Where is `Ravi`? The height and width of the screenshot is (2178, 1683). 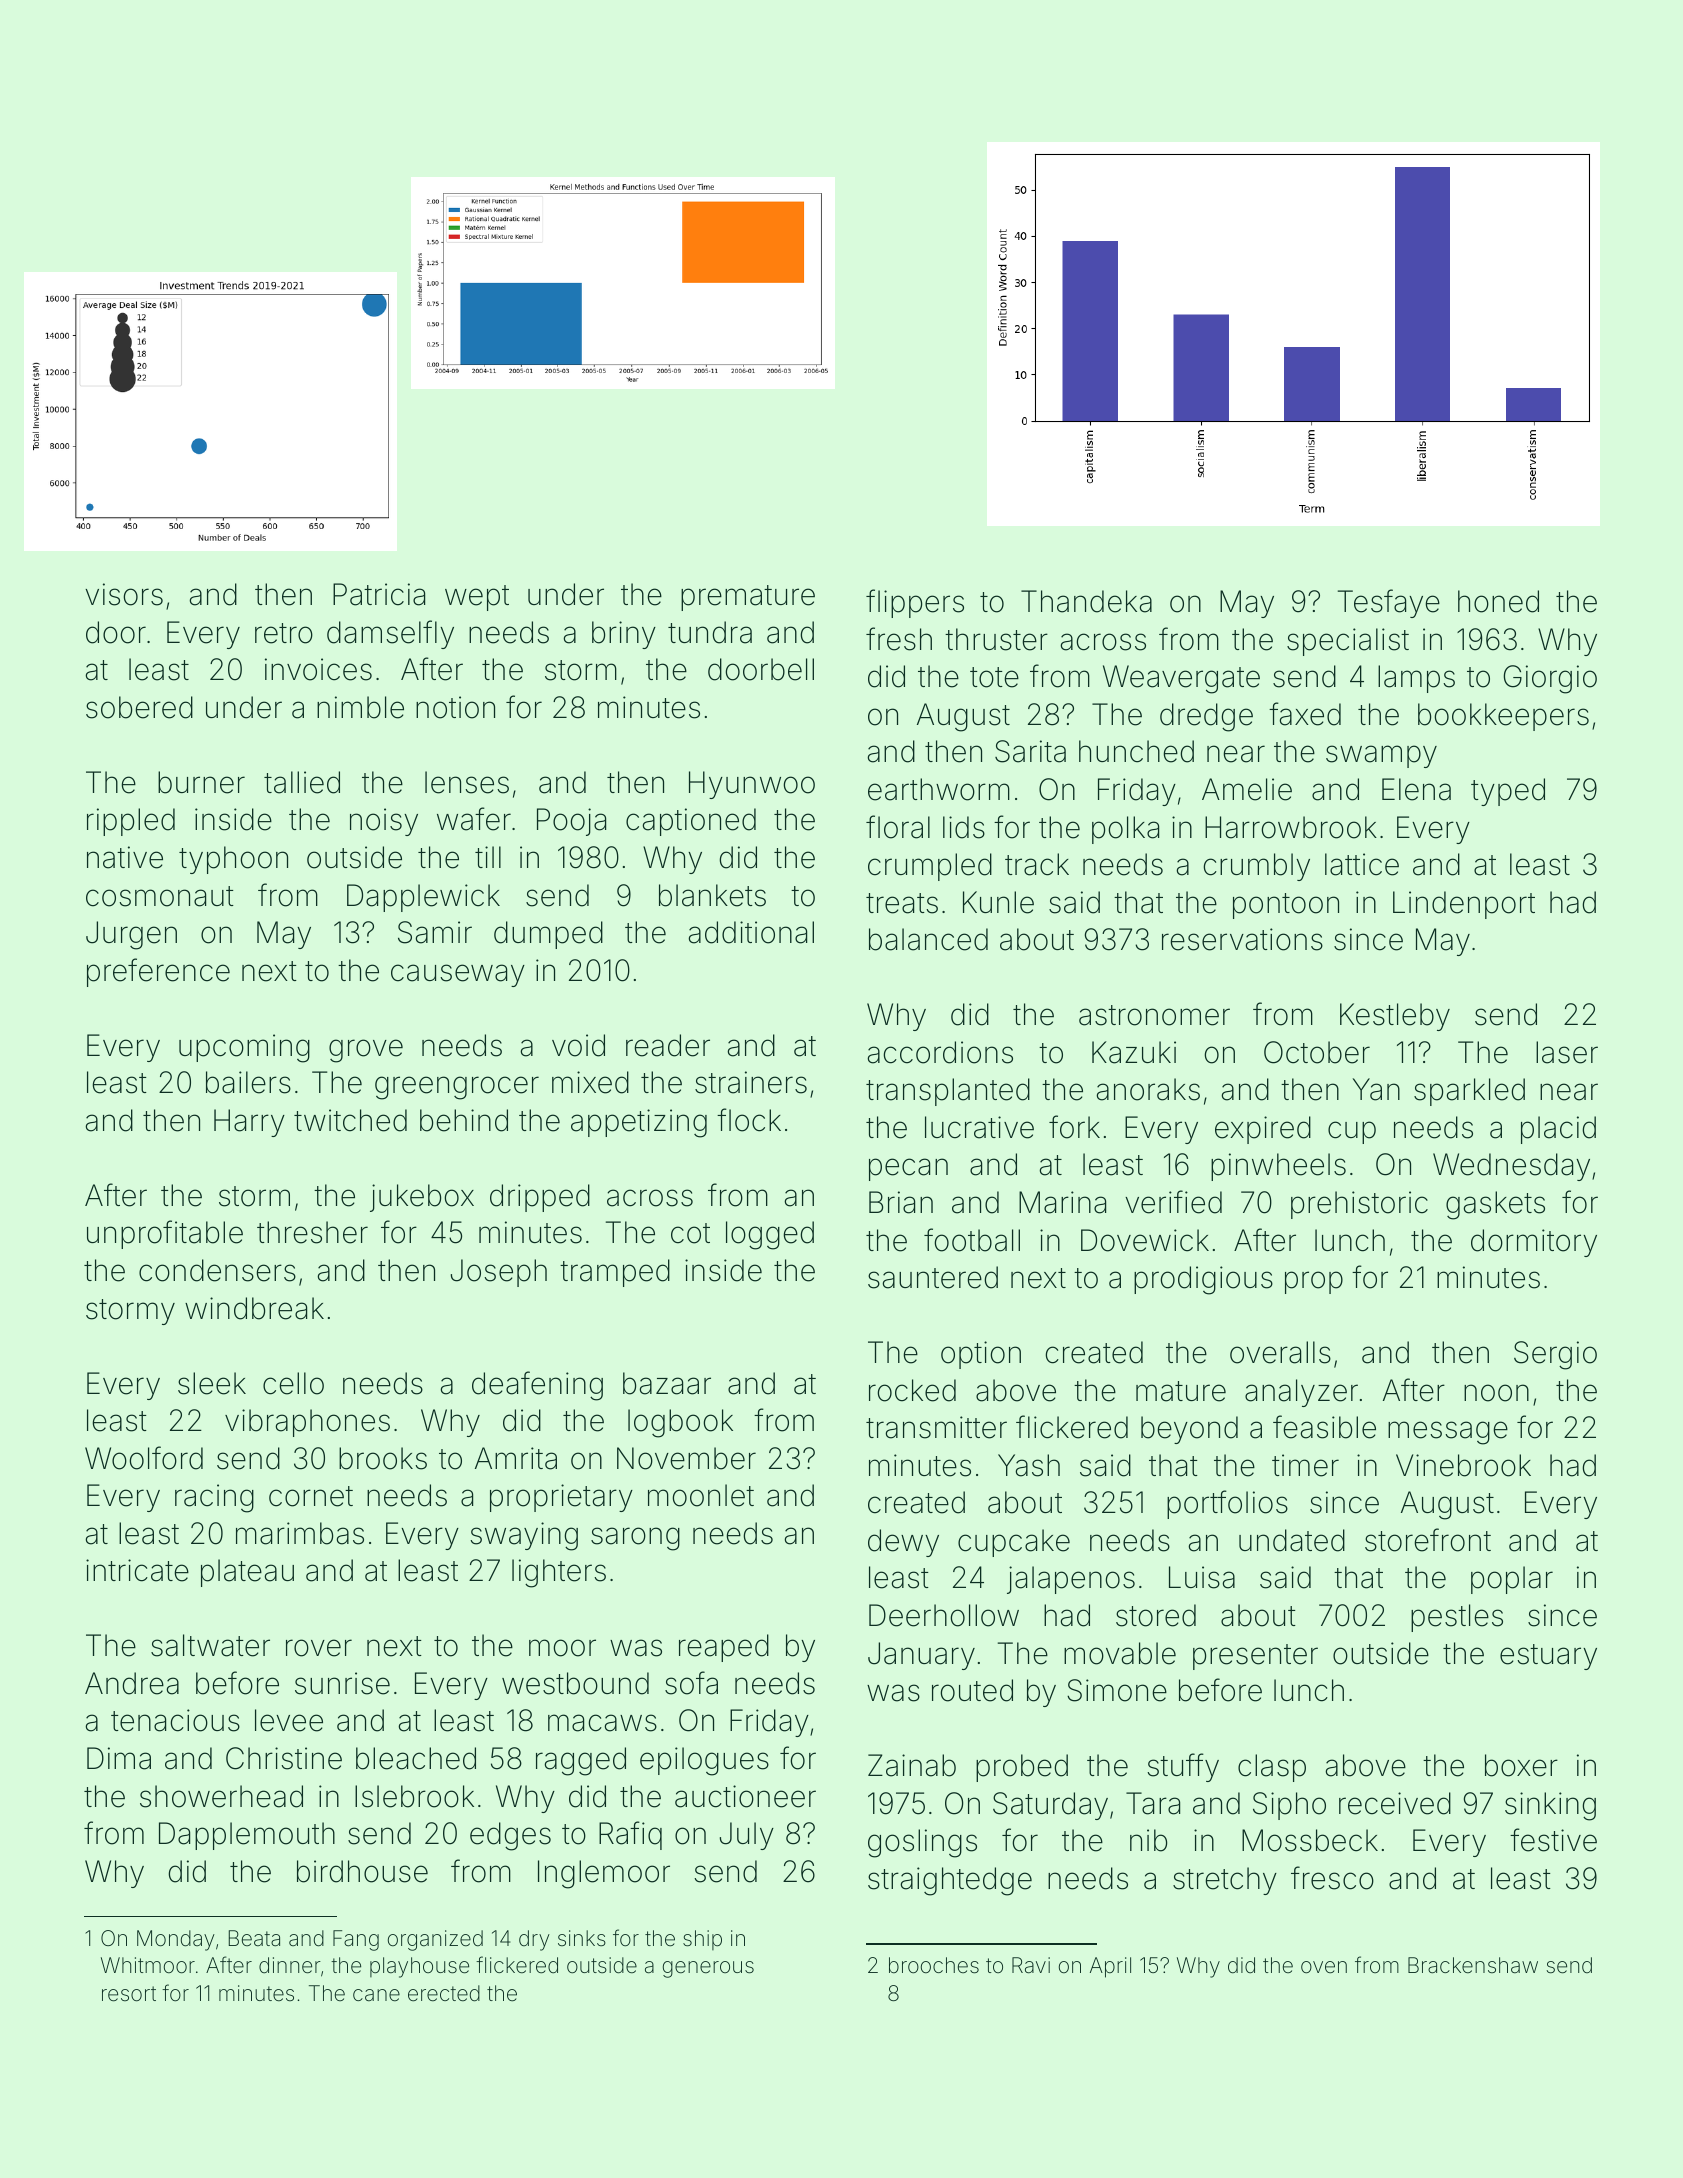
Ravi is located at coordinates (1031, 1965).
